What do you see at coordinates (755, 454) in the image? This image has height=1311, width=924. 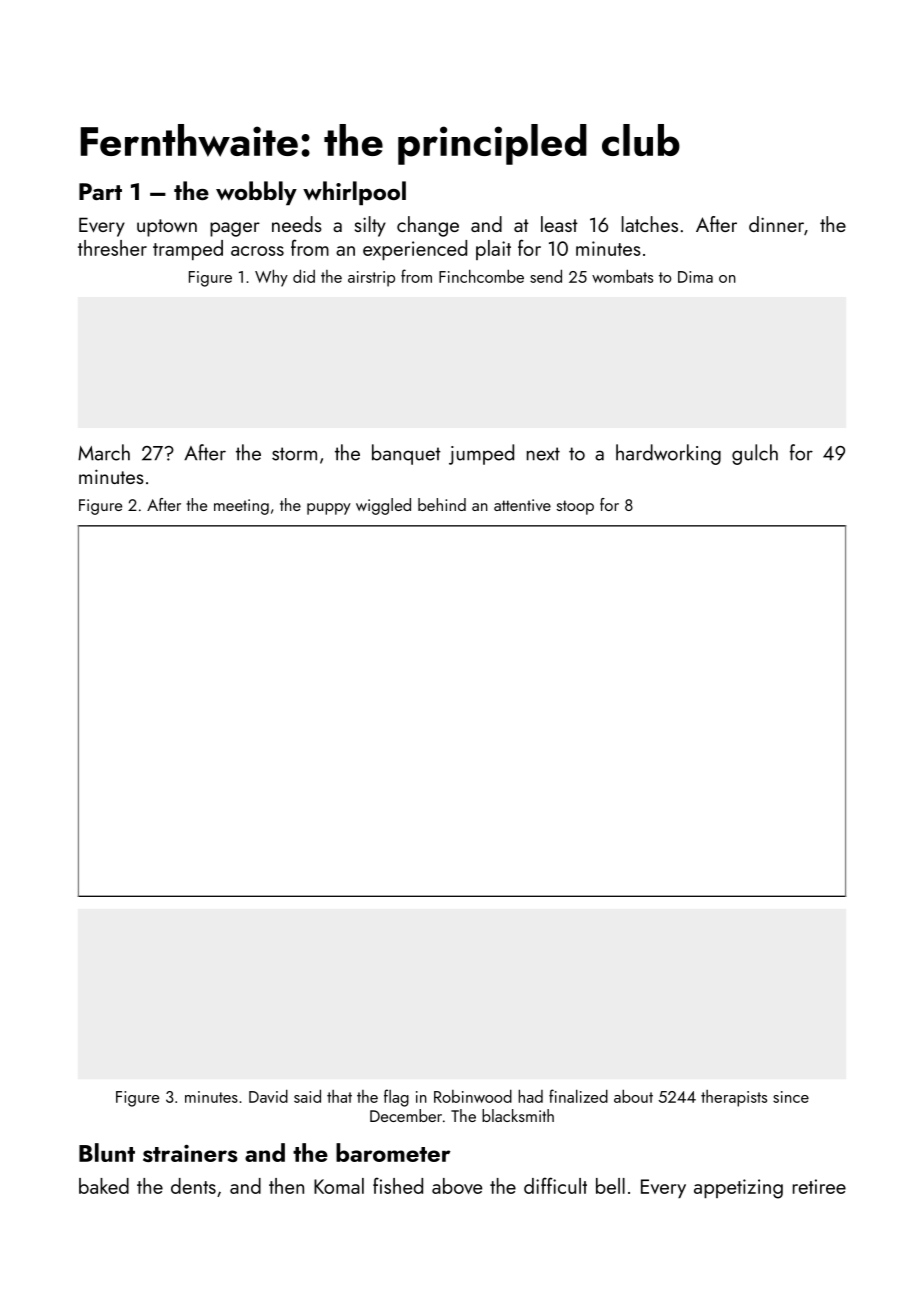 I see `gulch` at bounding box center [755, 454].
